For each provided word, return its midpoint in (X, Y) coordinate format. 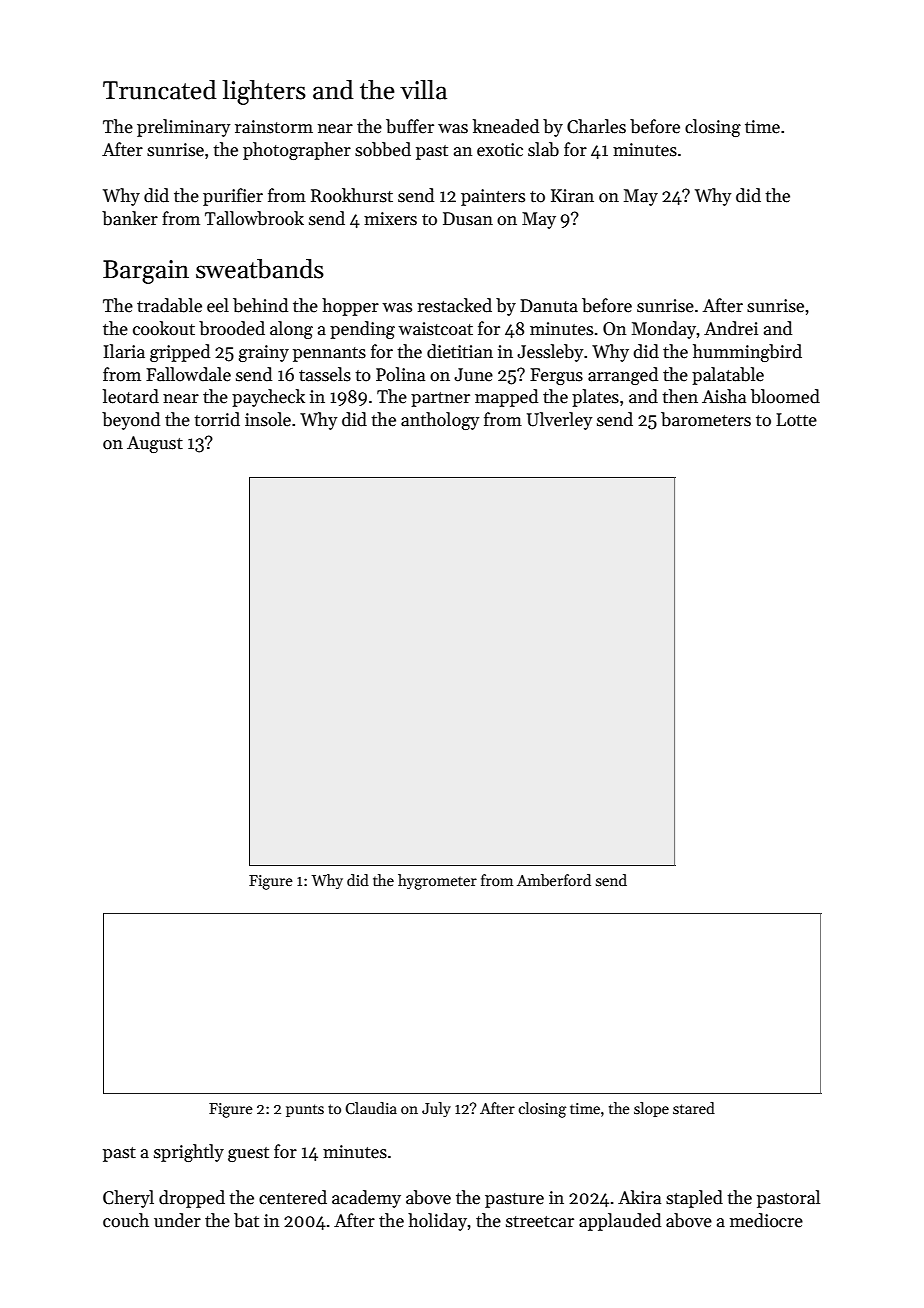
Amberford (554, 880)
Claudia (371, 1108)
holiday (438, 1222)
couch (126, 1220)
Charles (596, 126)
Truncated (160, 90)
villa (423, 90)
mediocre (766, 1220)
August (155, 444)
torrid (217, 419)
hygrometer (437, 882)
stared (694, 1108)
